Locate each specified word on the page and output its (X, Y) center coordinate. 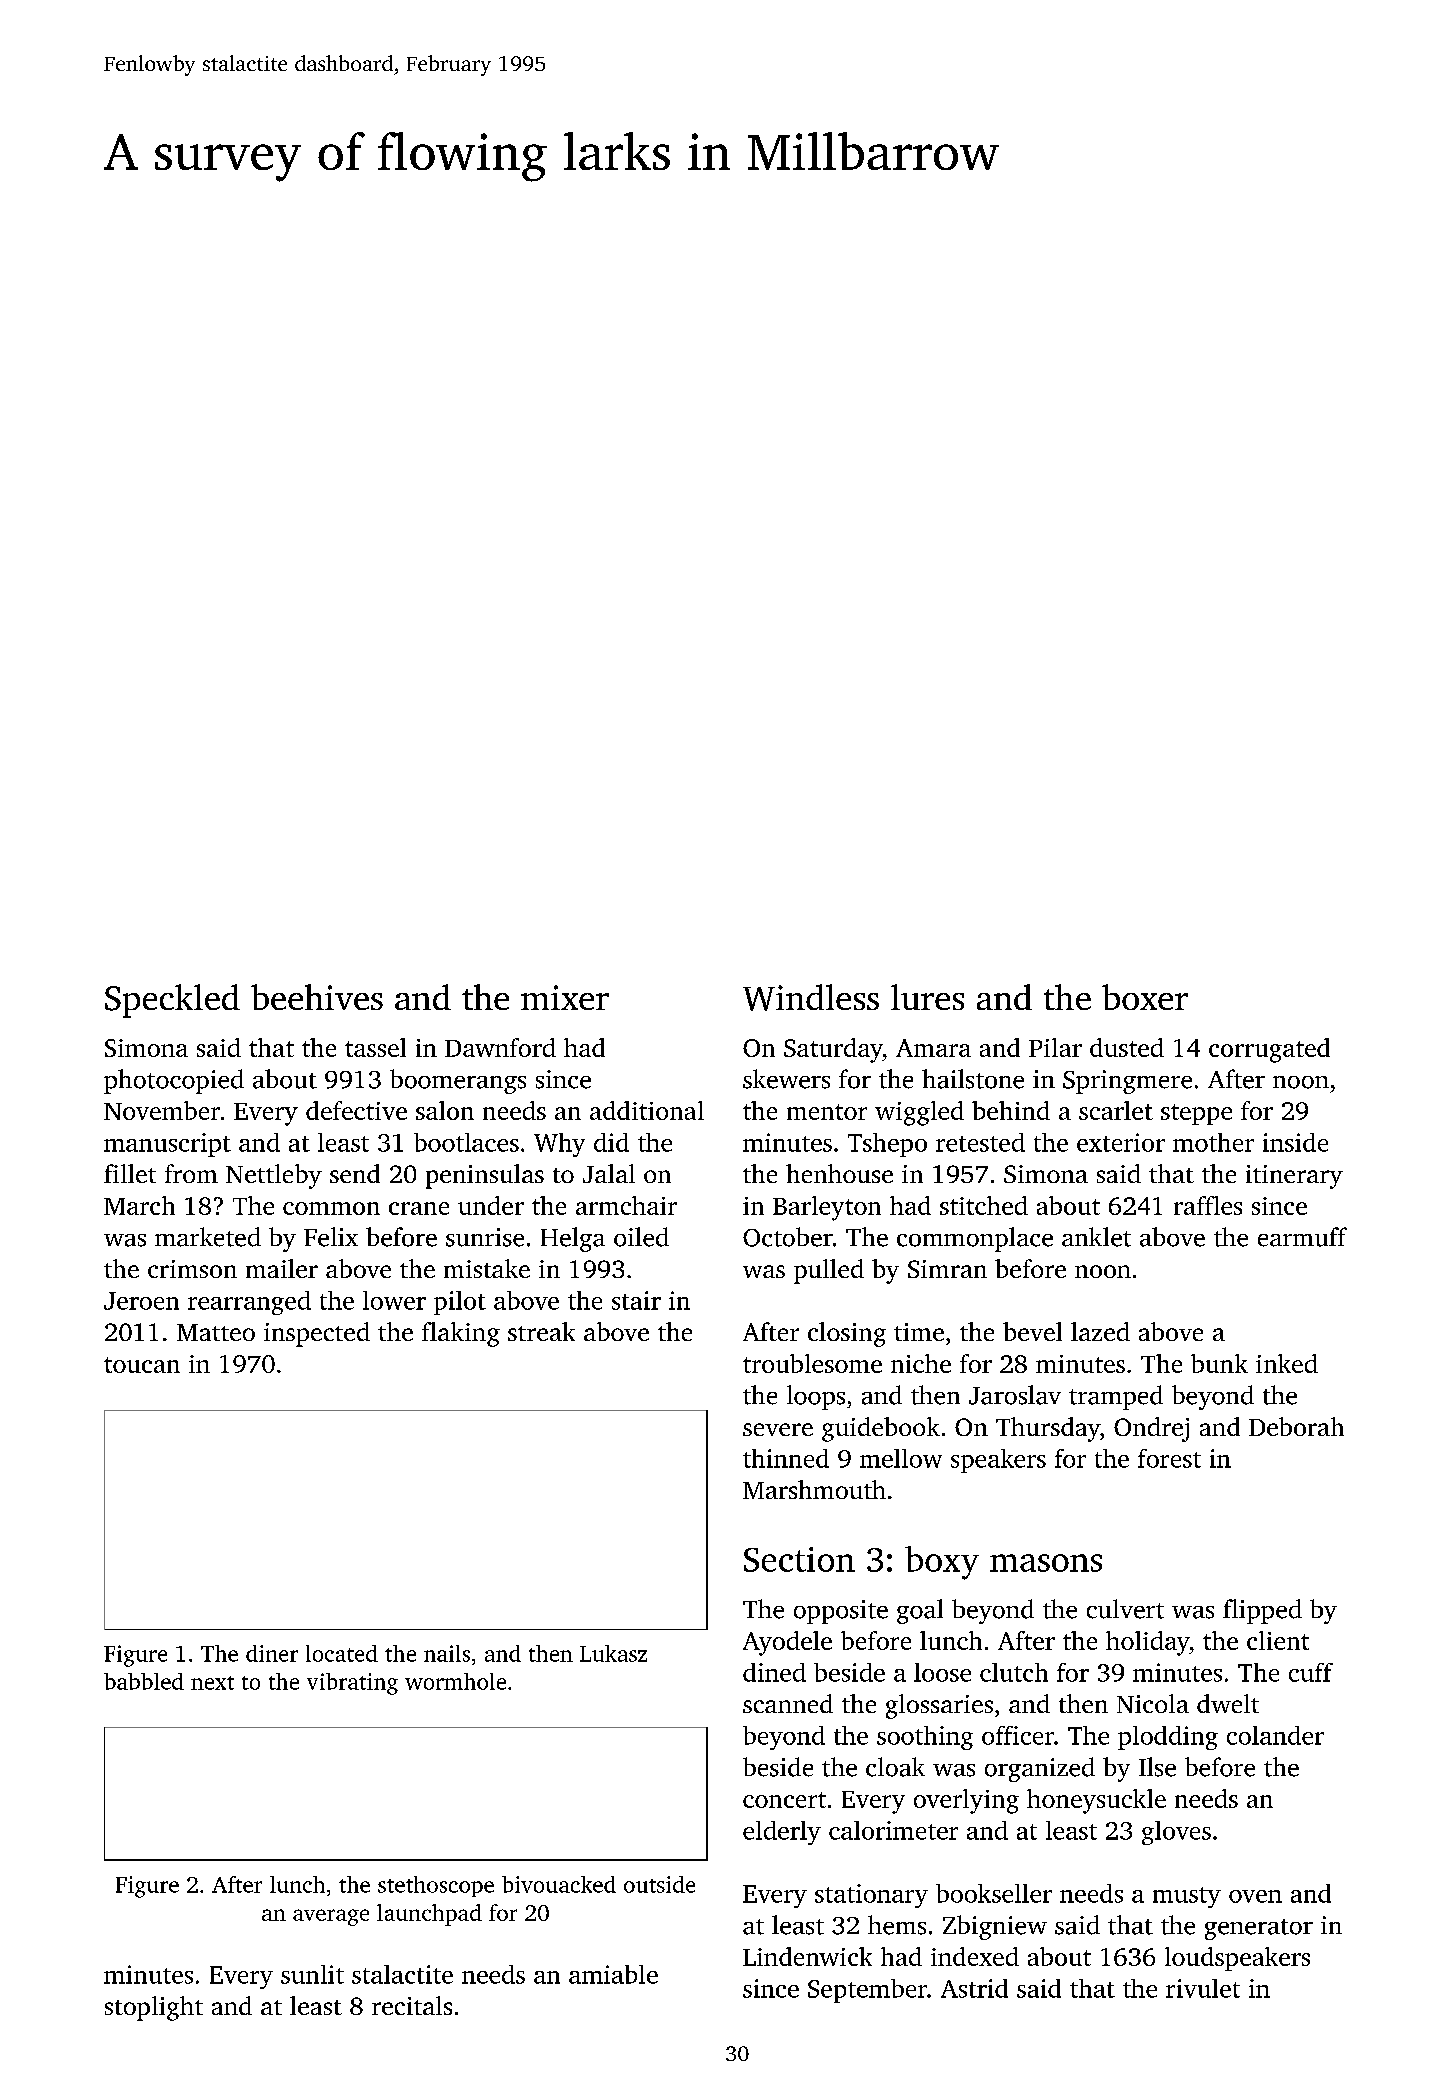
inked (1287, 1363)
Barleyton (827, 1208)
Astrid (974, 1988)
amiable (613, 1974)
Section (799, 1559)
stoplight (154, 2008)
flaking (461, 1334)
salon (445, 1110)
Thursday (1048, 1429)
